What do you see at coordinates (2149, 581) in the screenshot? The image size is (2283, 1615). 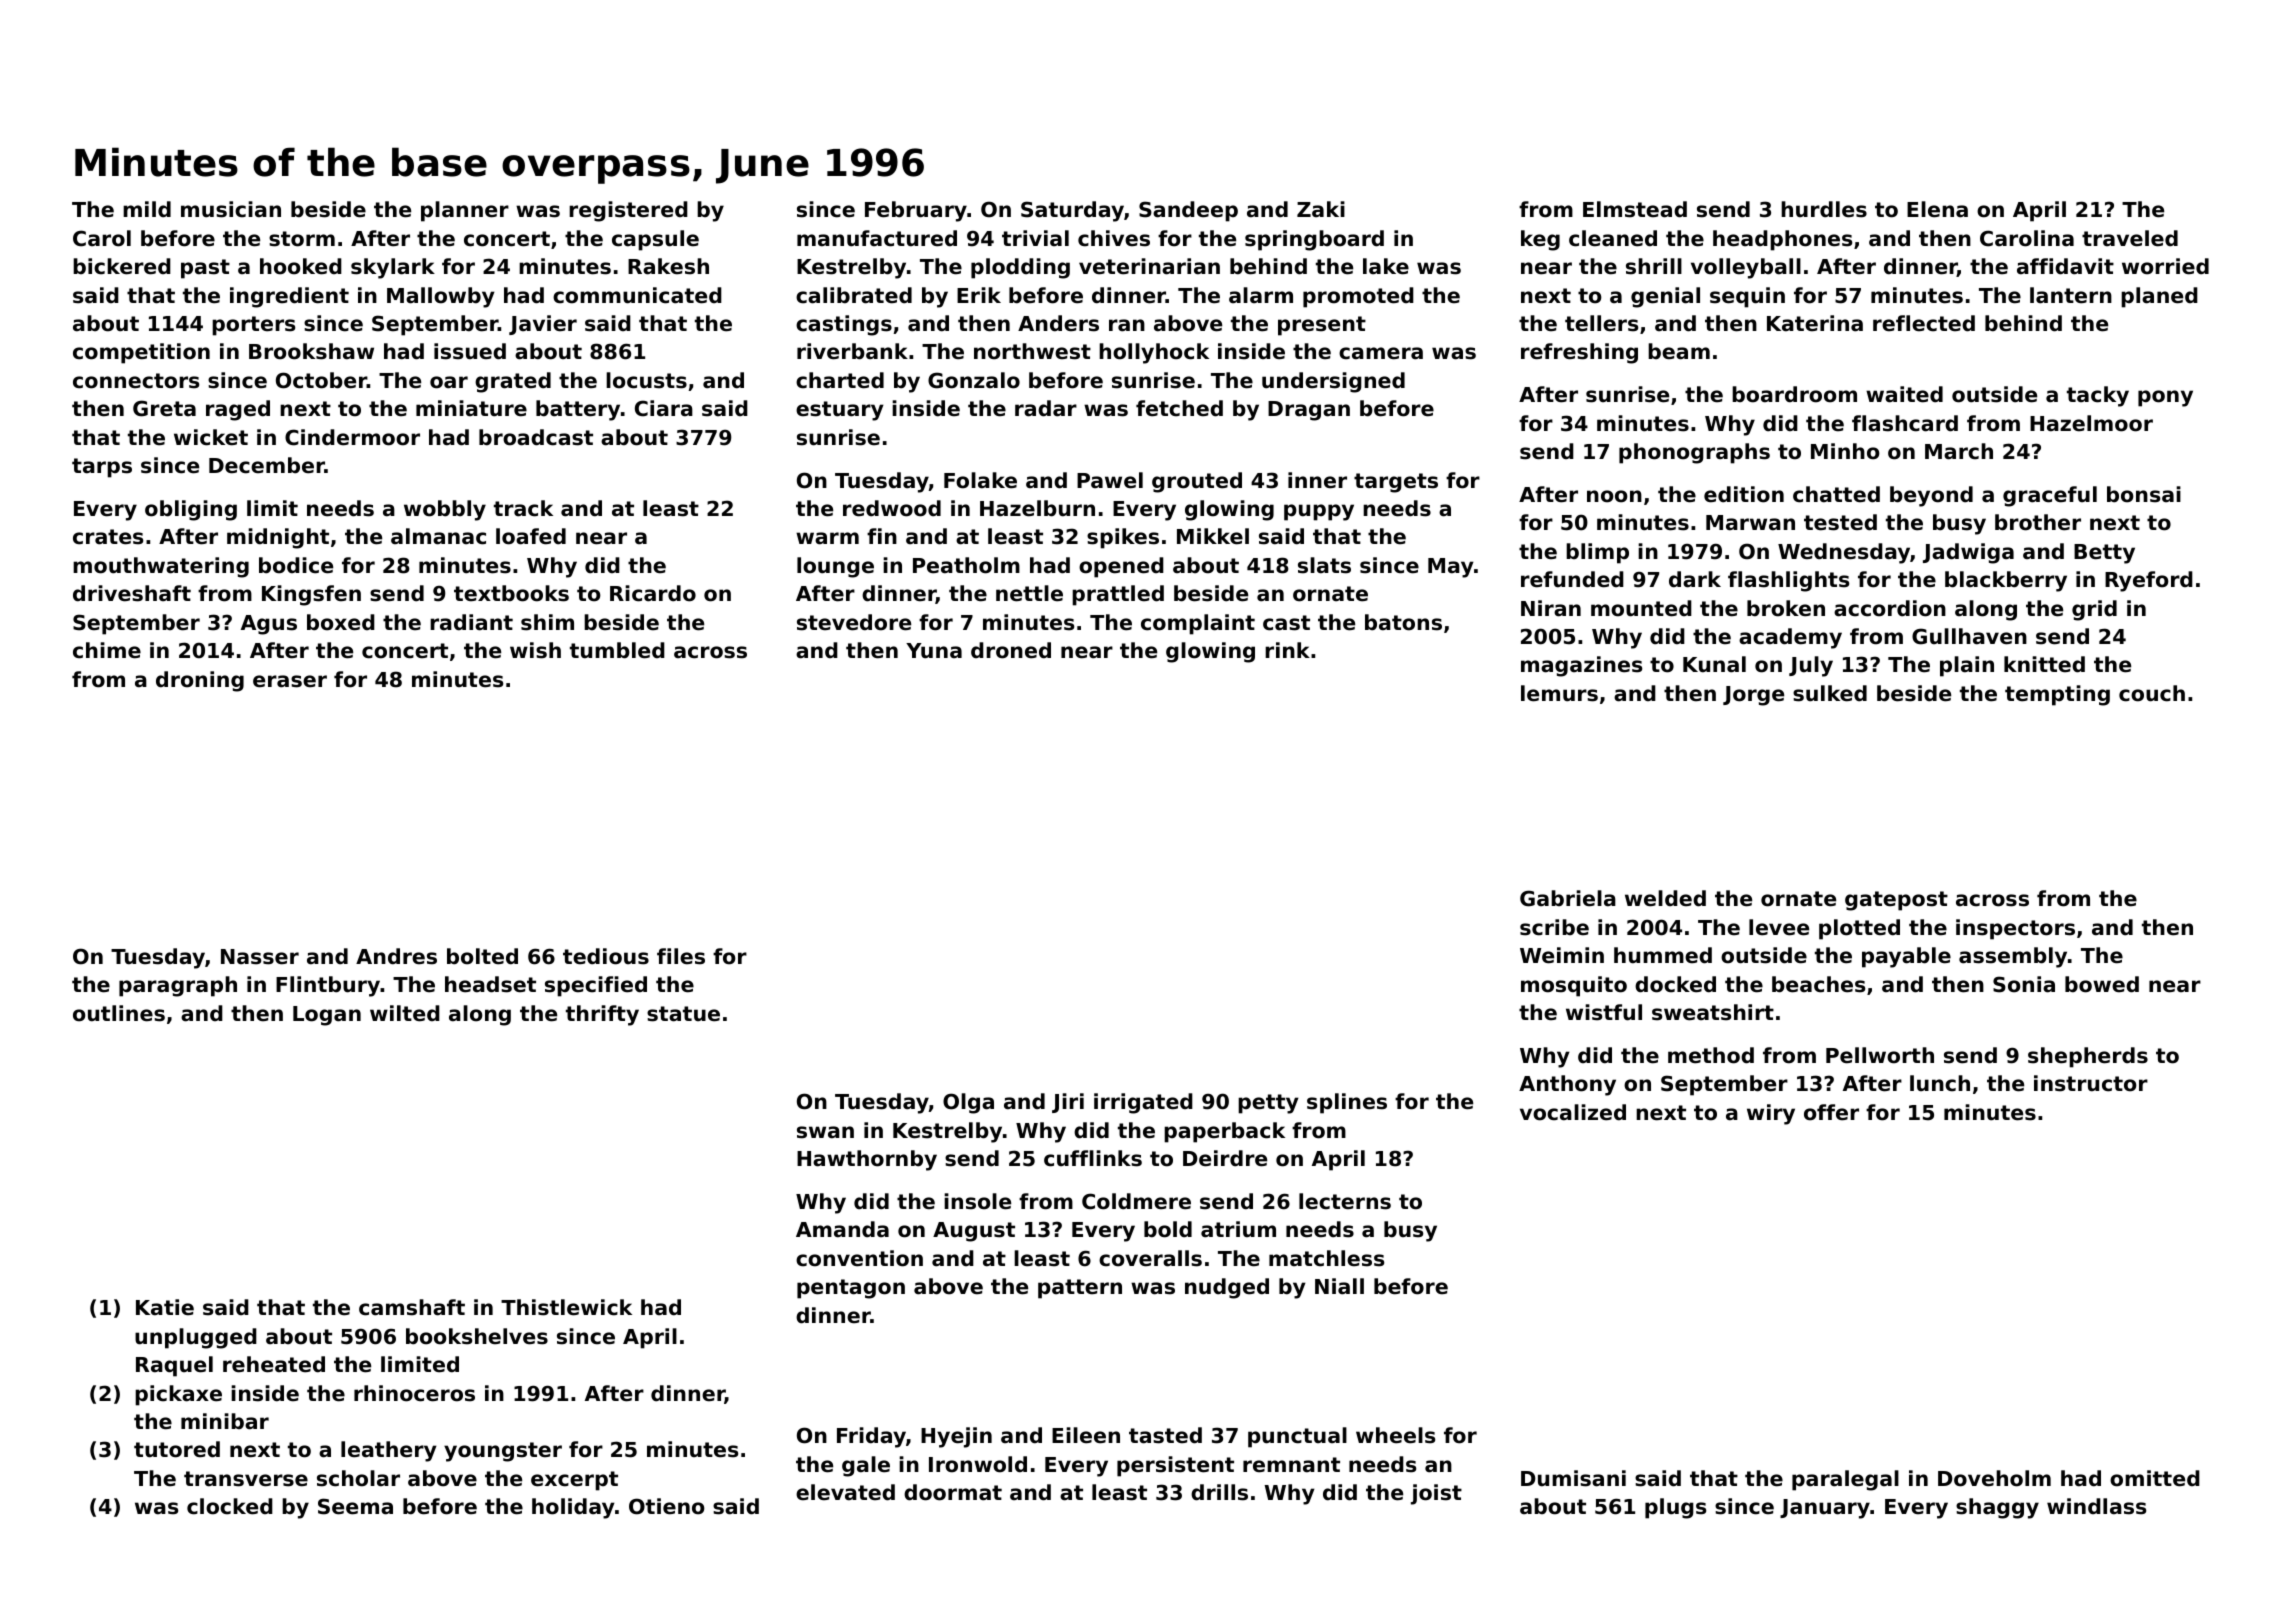 I see `Ryeford` at bounding box center [2149, 581].
